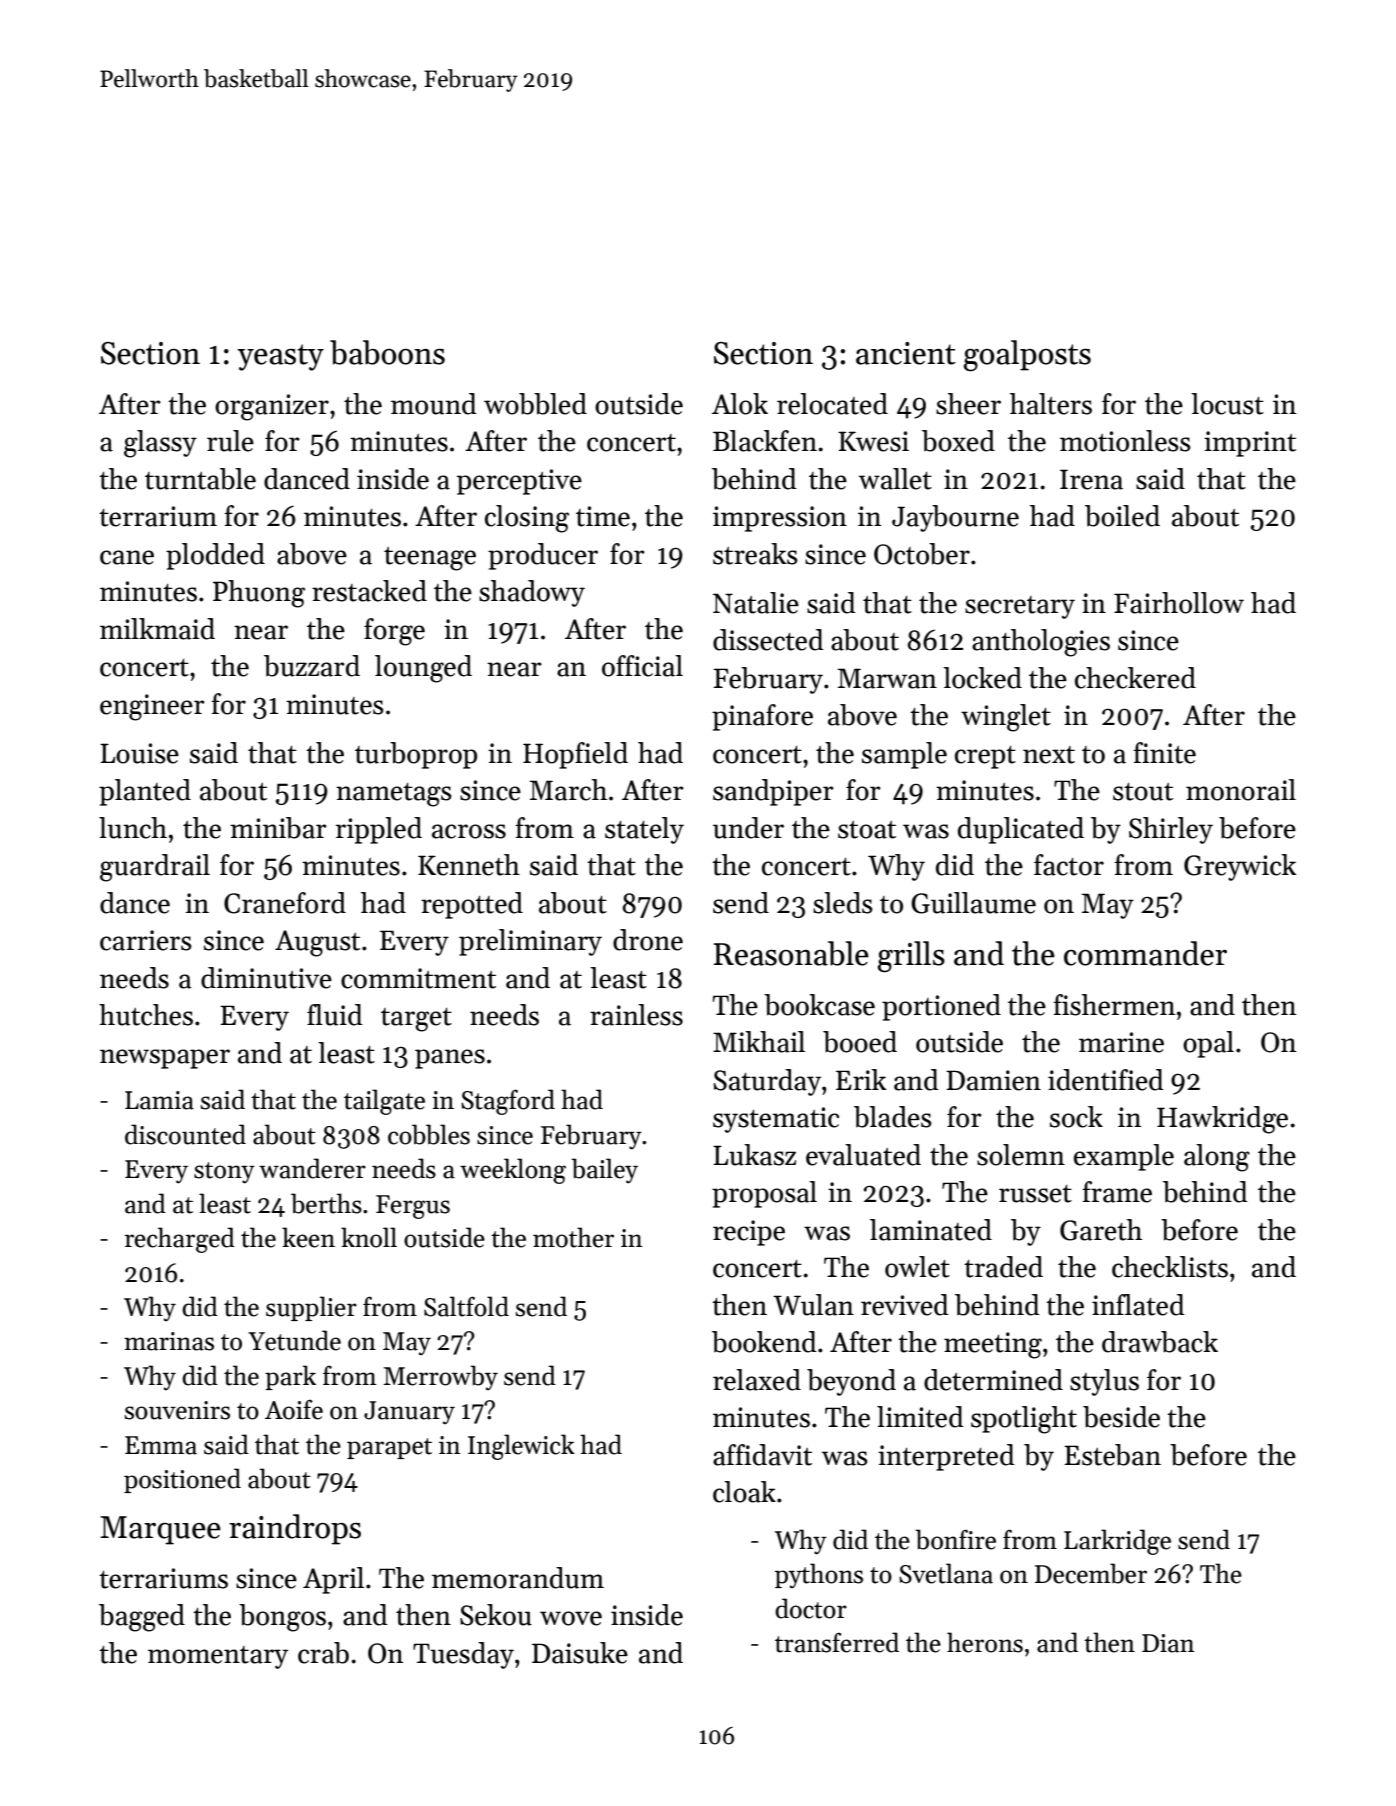 The height and width of the document is (1806, 1396). Describe the element at coordinates (430, 559) in the document. I see `teenage` at that location.
